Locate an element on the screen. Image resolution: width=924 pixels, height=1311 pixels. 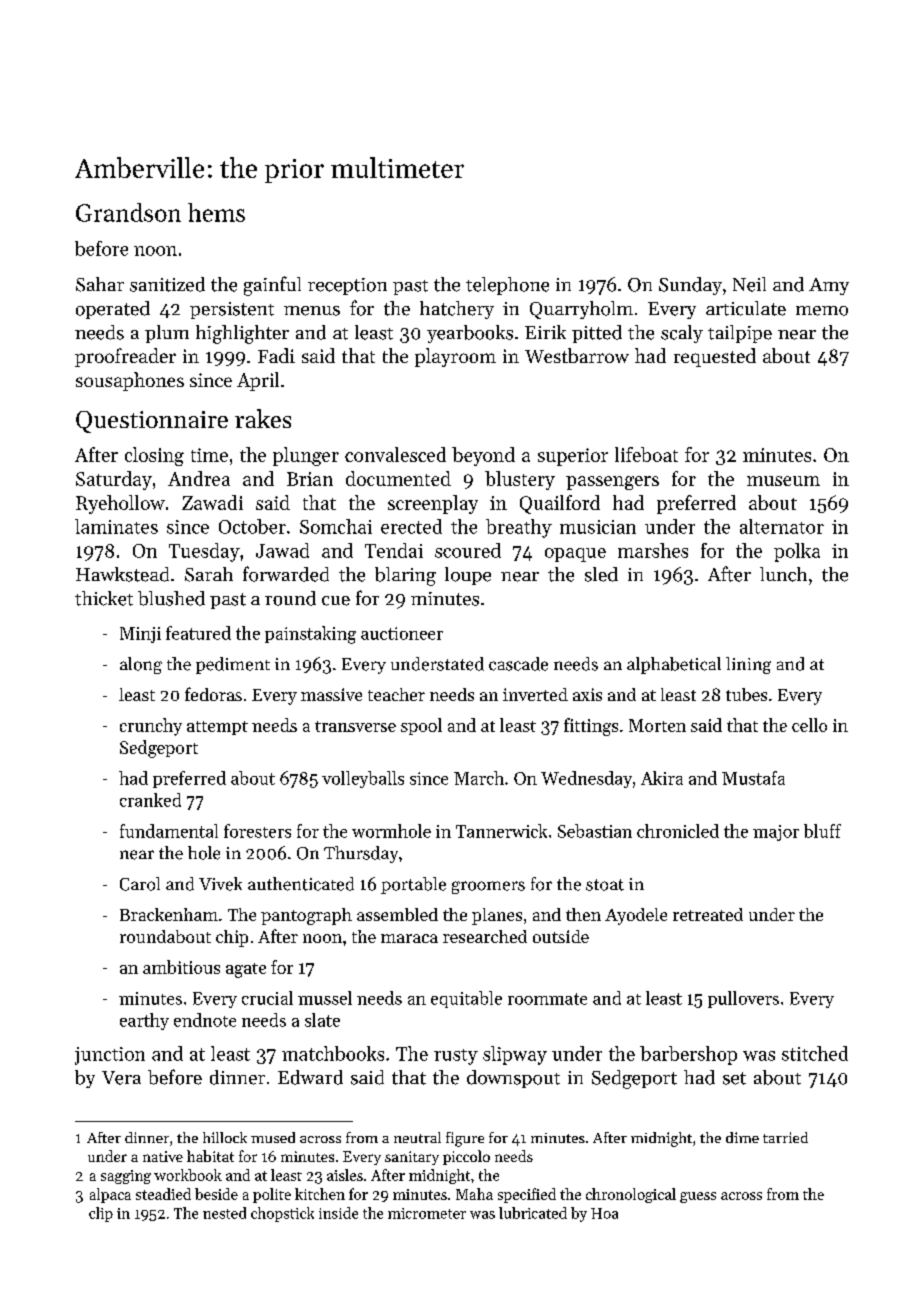
Brackenham is located at coordinates (169, 914).
